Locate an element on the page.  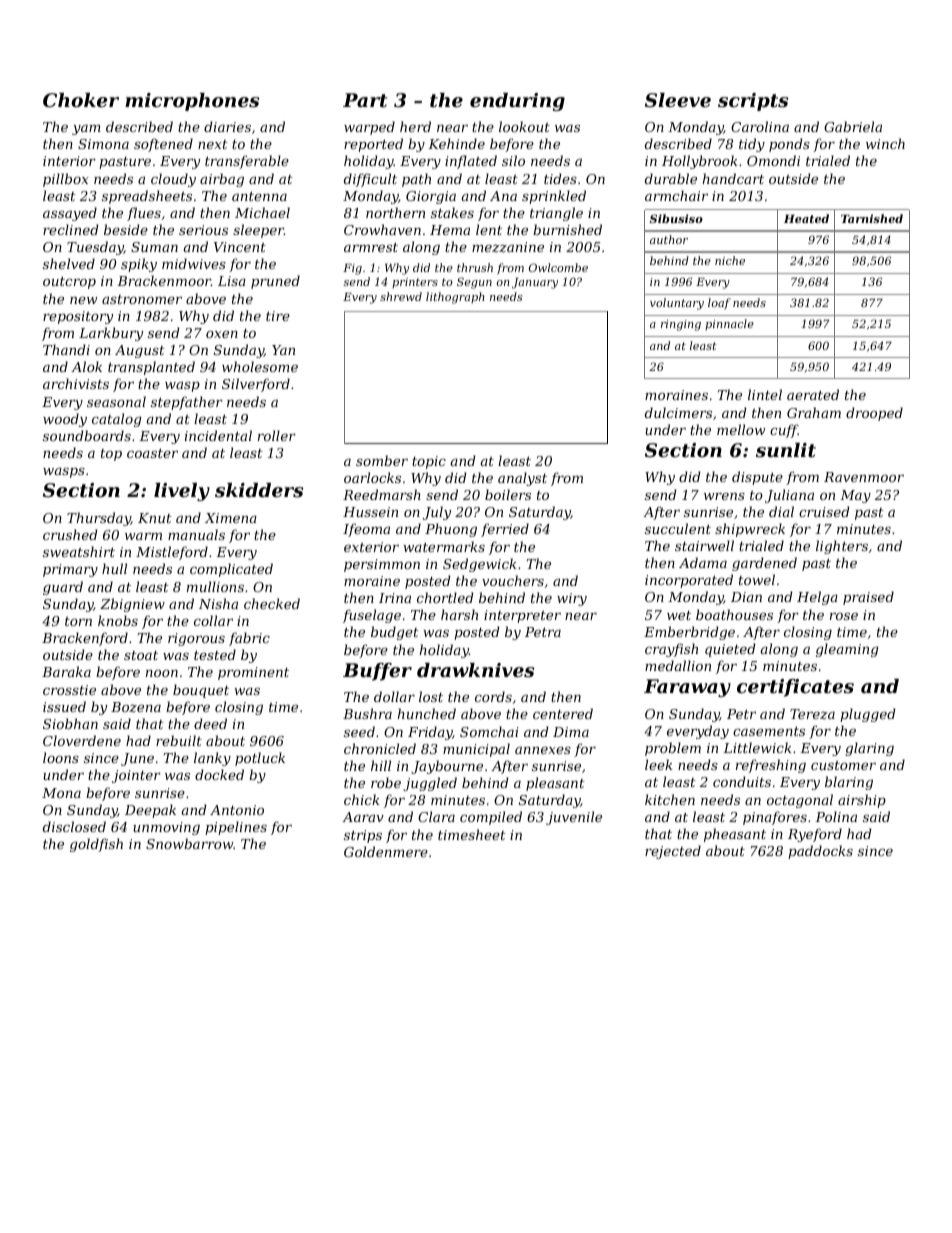
medallion is located at coordinates (678, 665).
